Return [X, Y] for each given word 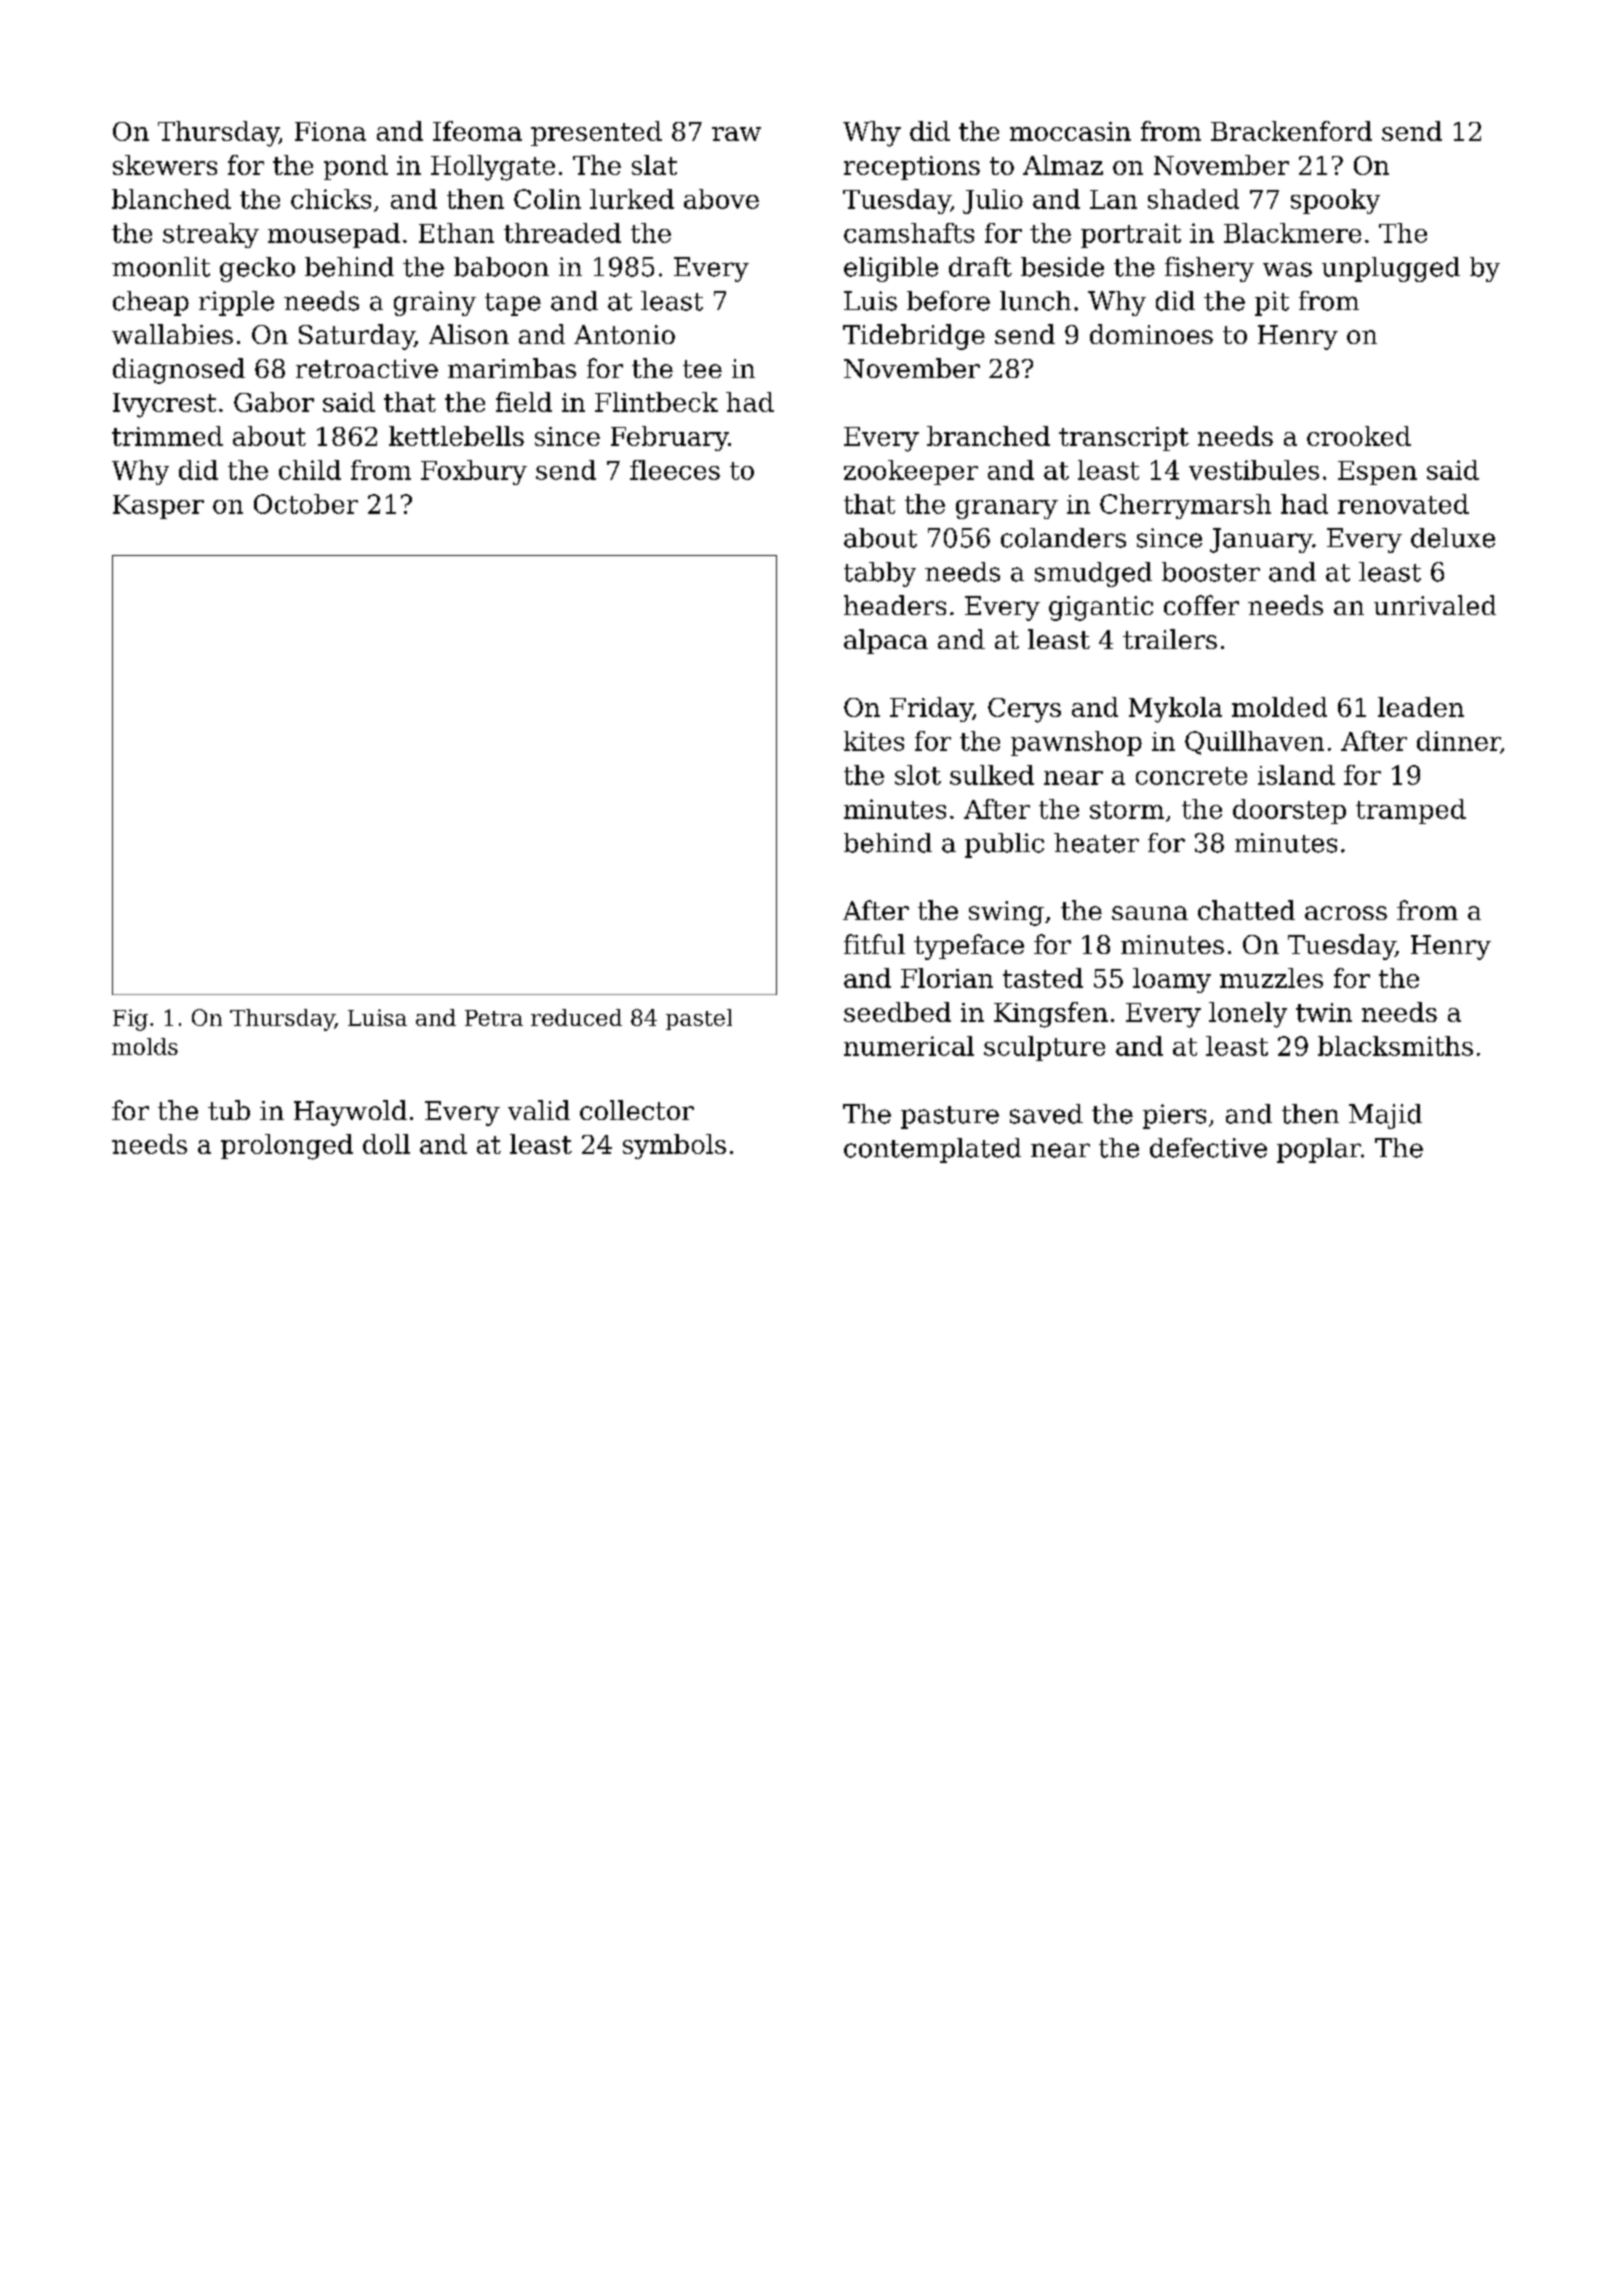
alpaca [886, 641]
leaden [1421, 707]
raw [736, 134]
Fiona [330, 131]
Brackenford [1291, 131]
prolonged [287, 1147]
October [306, 504]
